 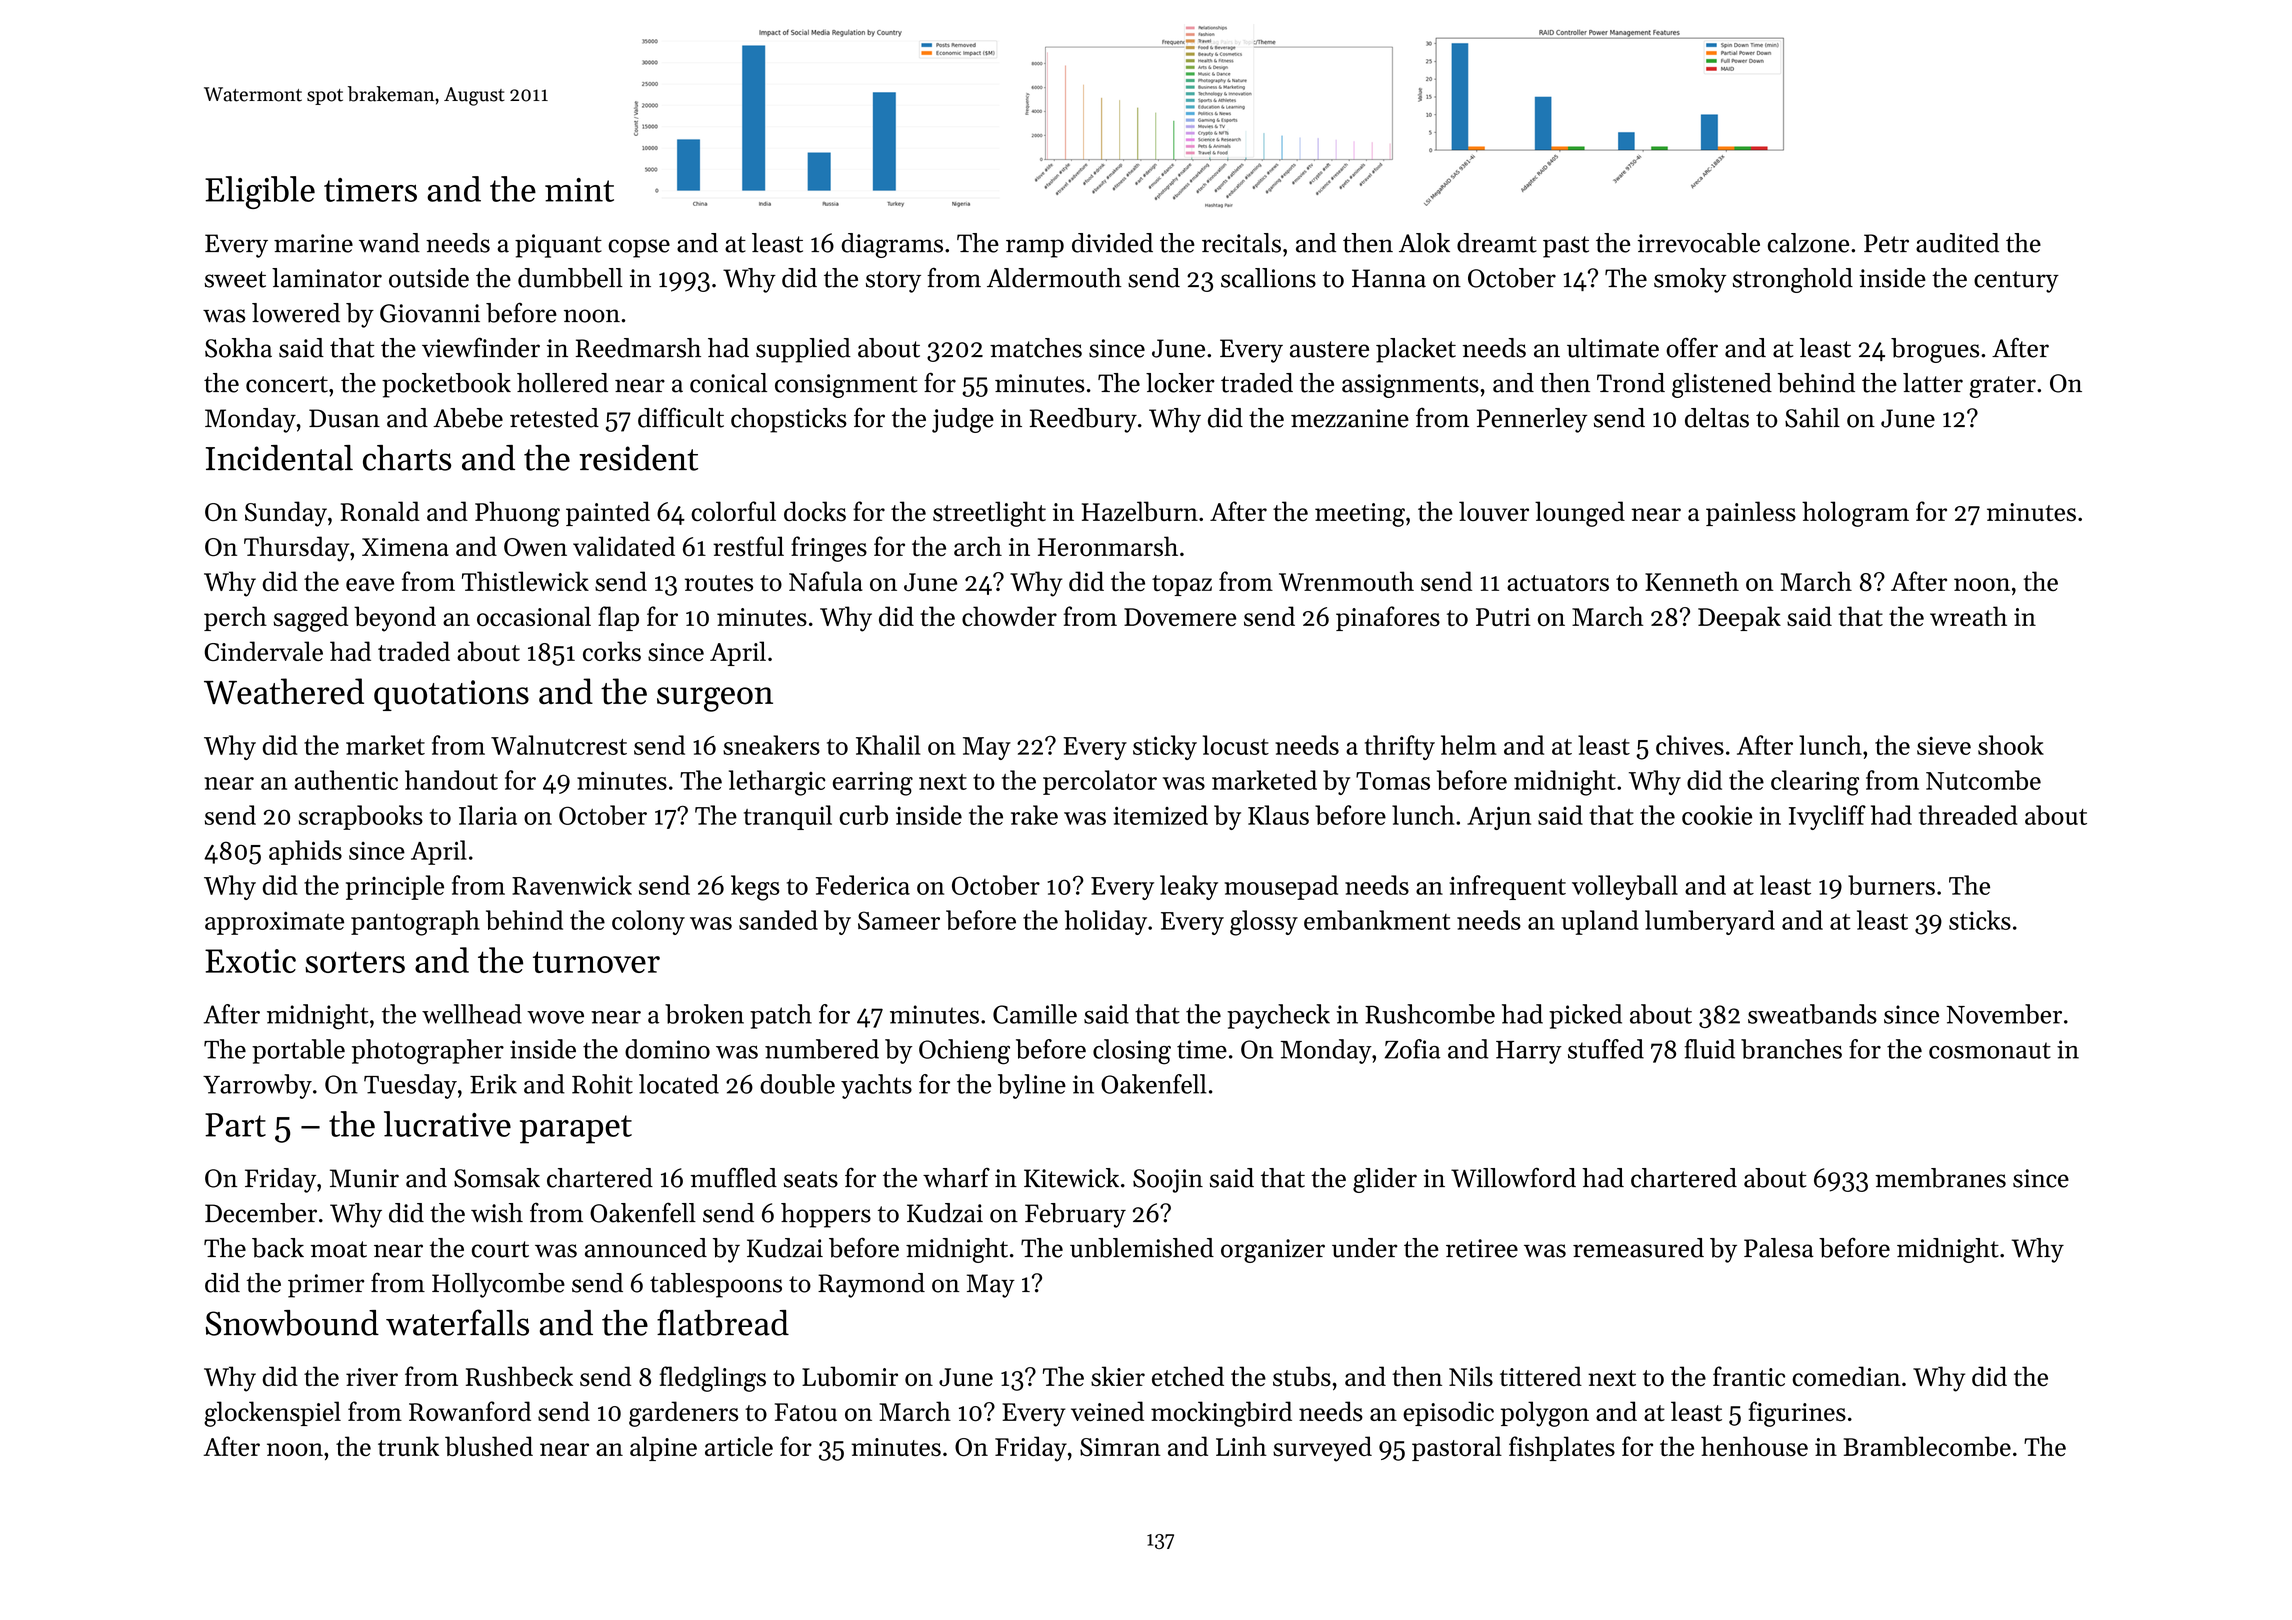 I want to click on article, so click(x=739, y=1446).
